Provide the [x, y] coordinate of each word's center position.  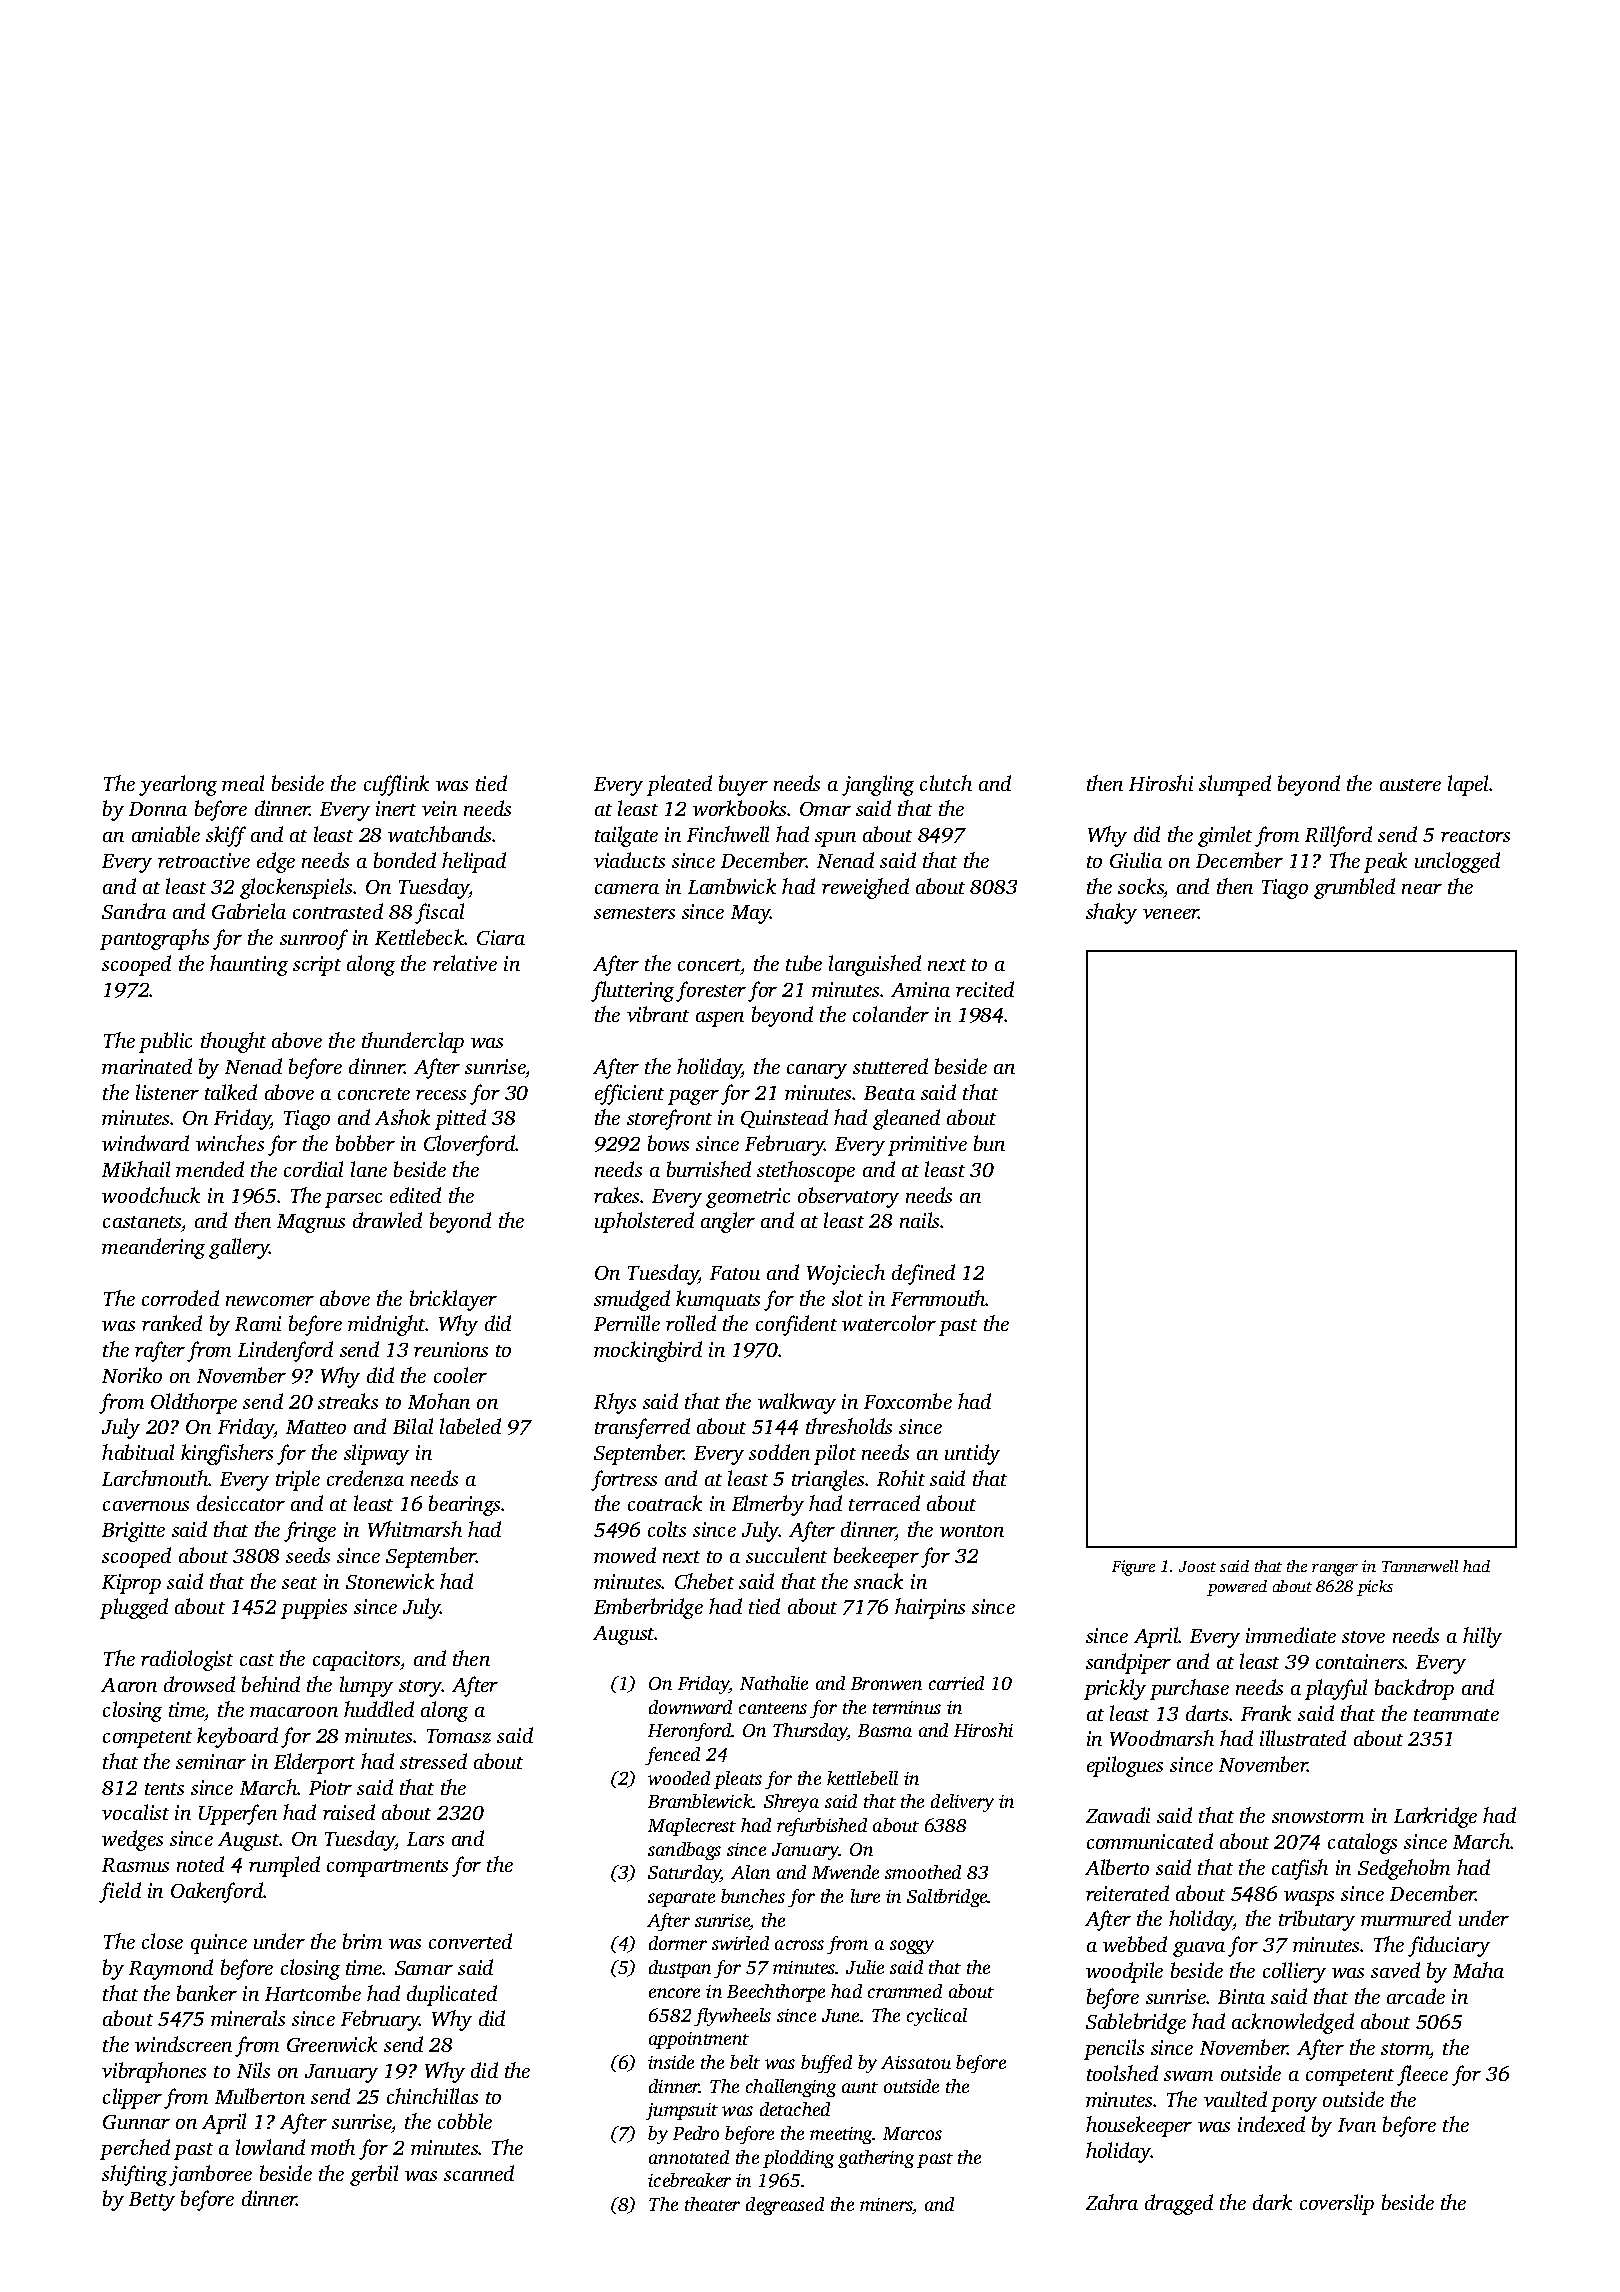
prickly [1115, 1689]
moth [333, 2147]
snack [878, 1581]
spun [835, 839]
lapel [1468, 785]
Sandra [134, 911]
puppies [314, 1609]
